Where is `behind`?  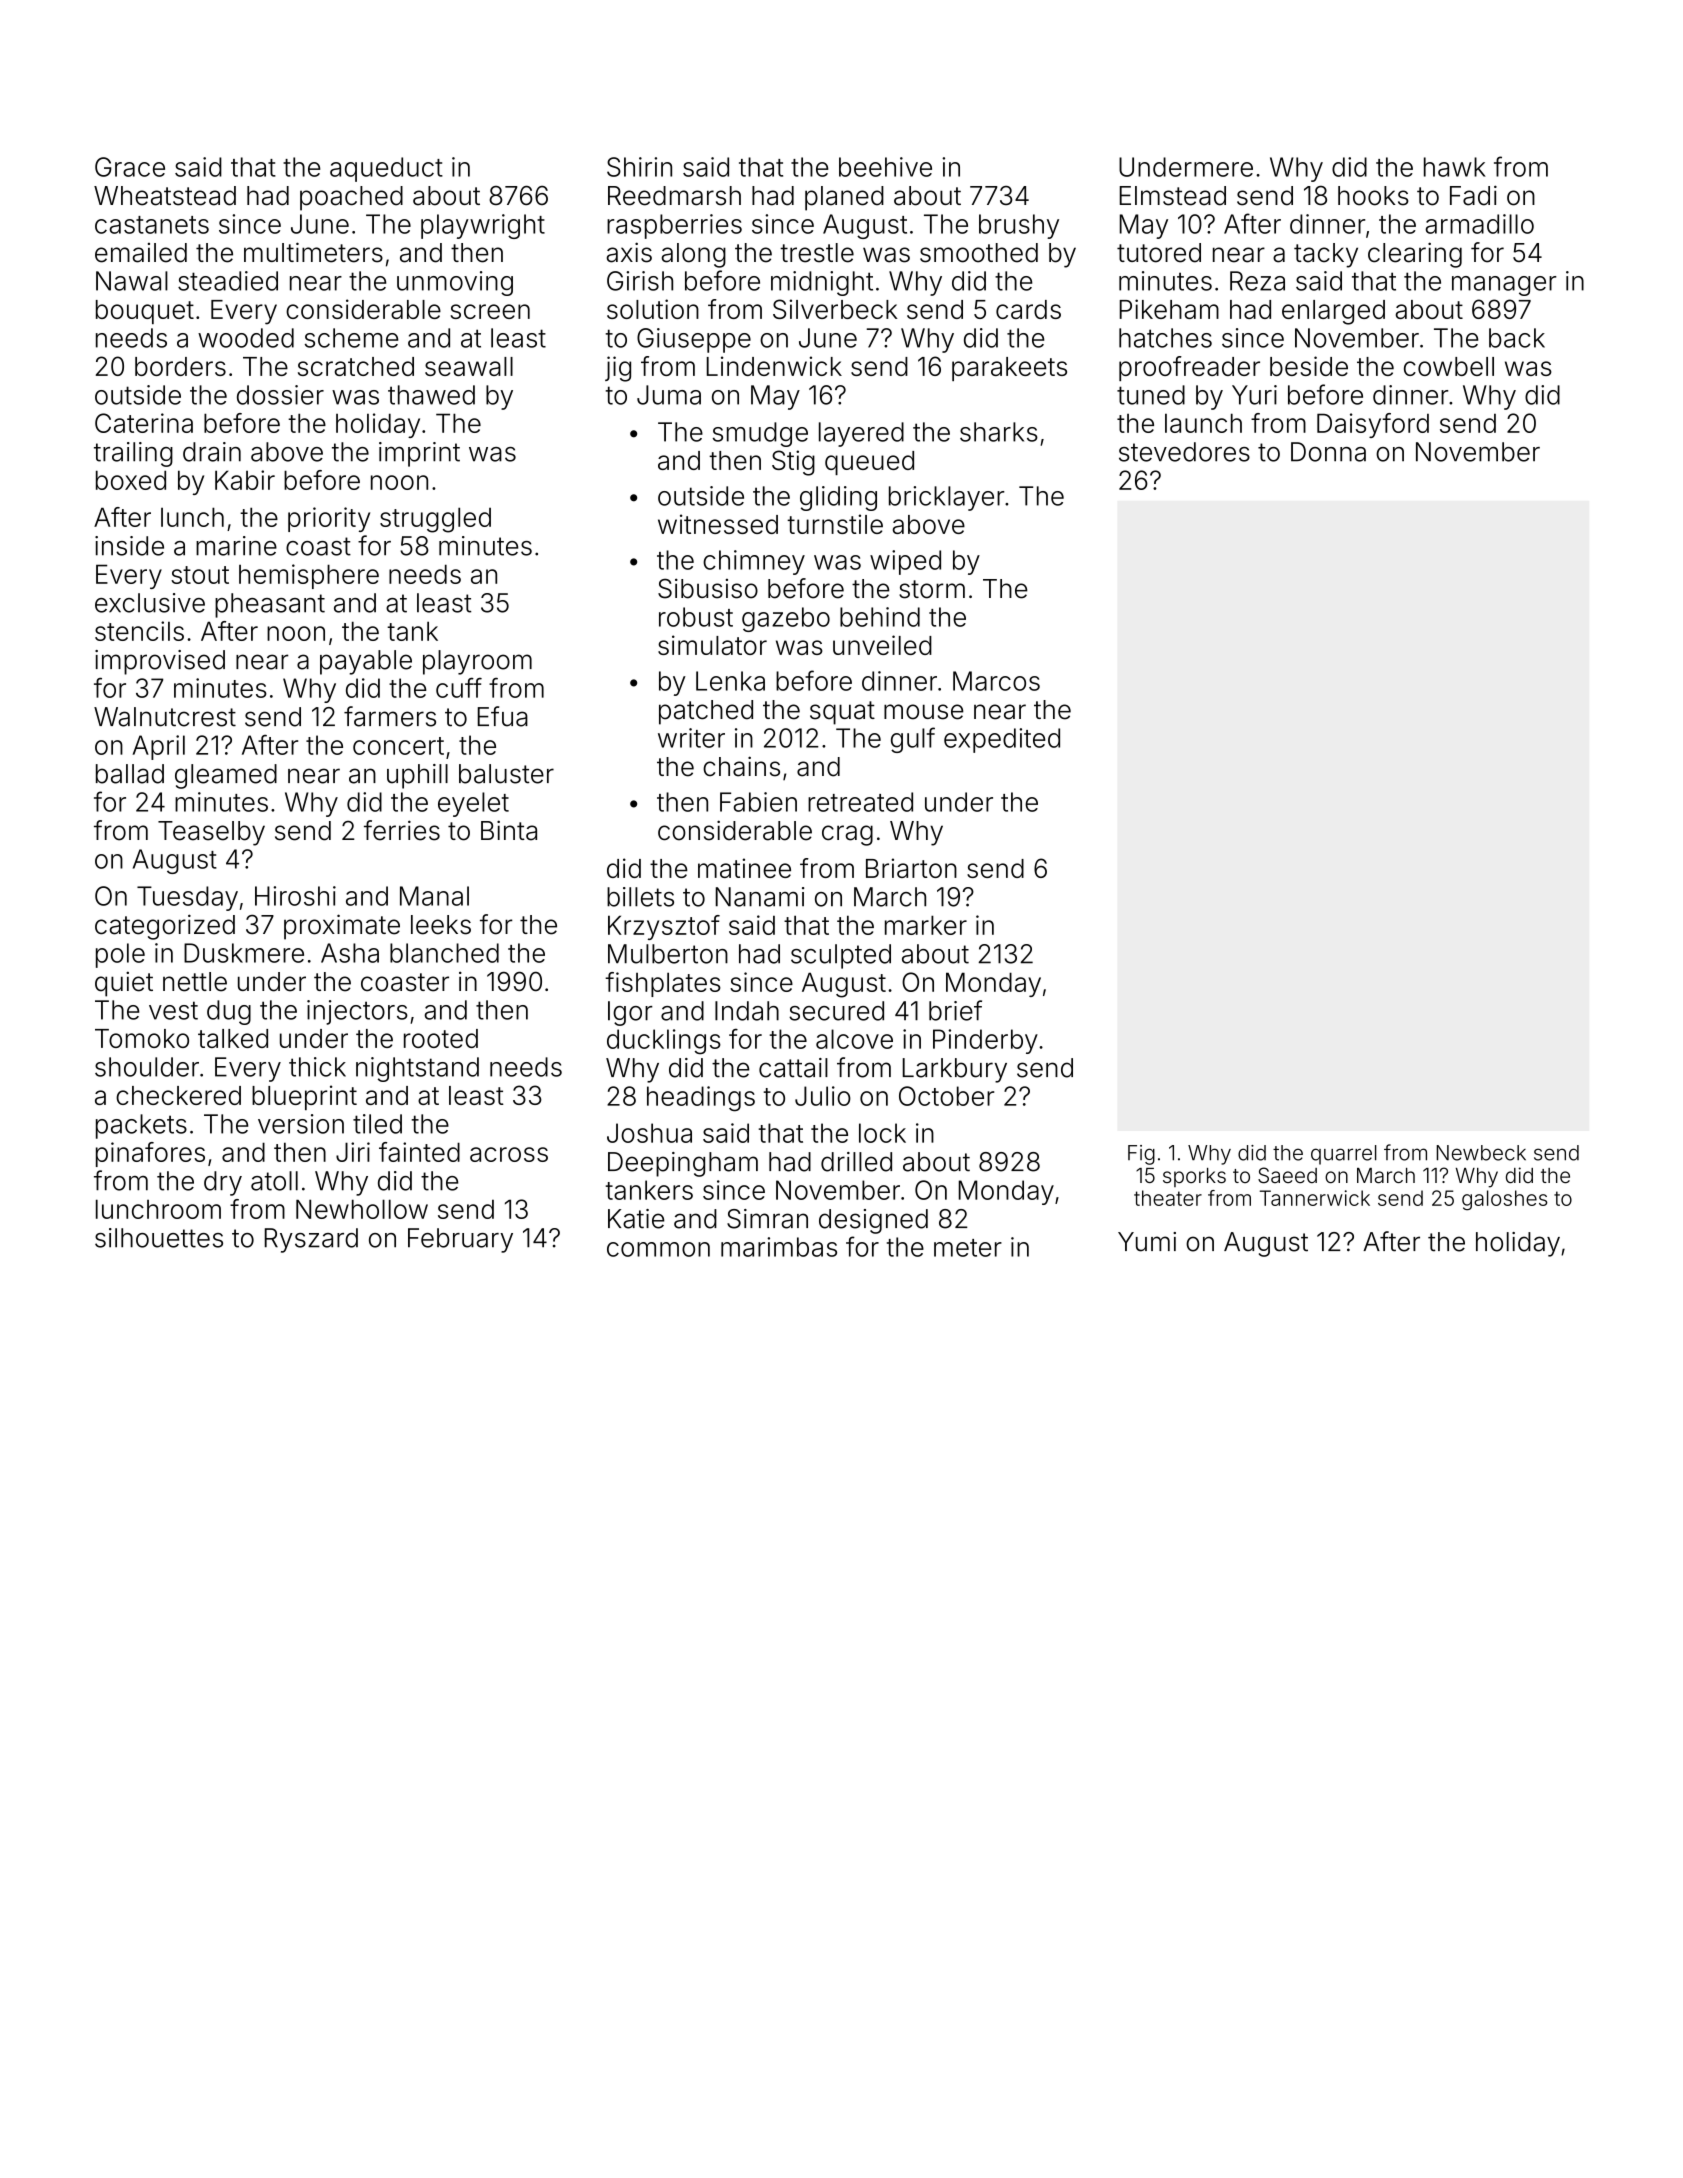 behind is located at coordinates (880, 617).
